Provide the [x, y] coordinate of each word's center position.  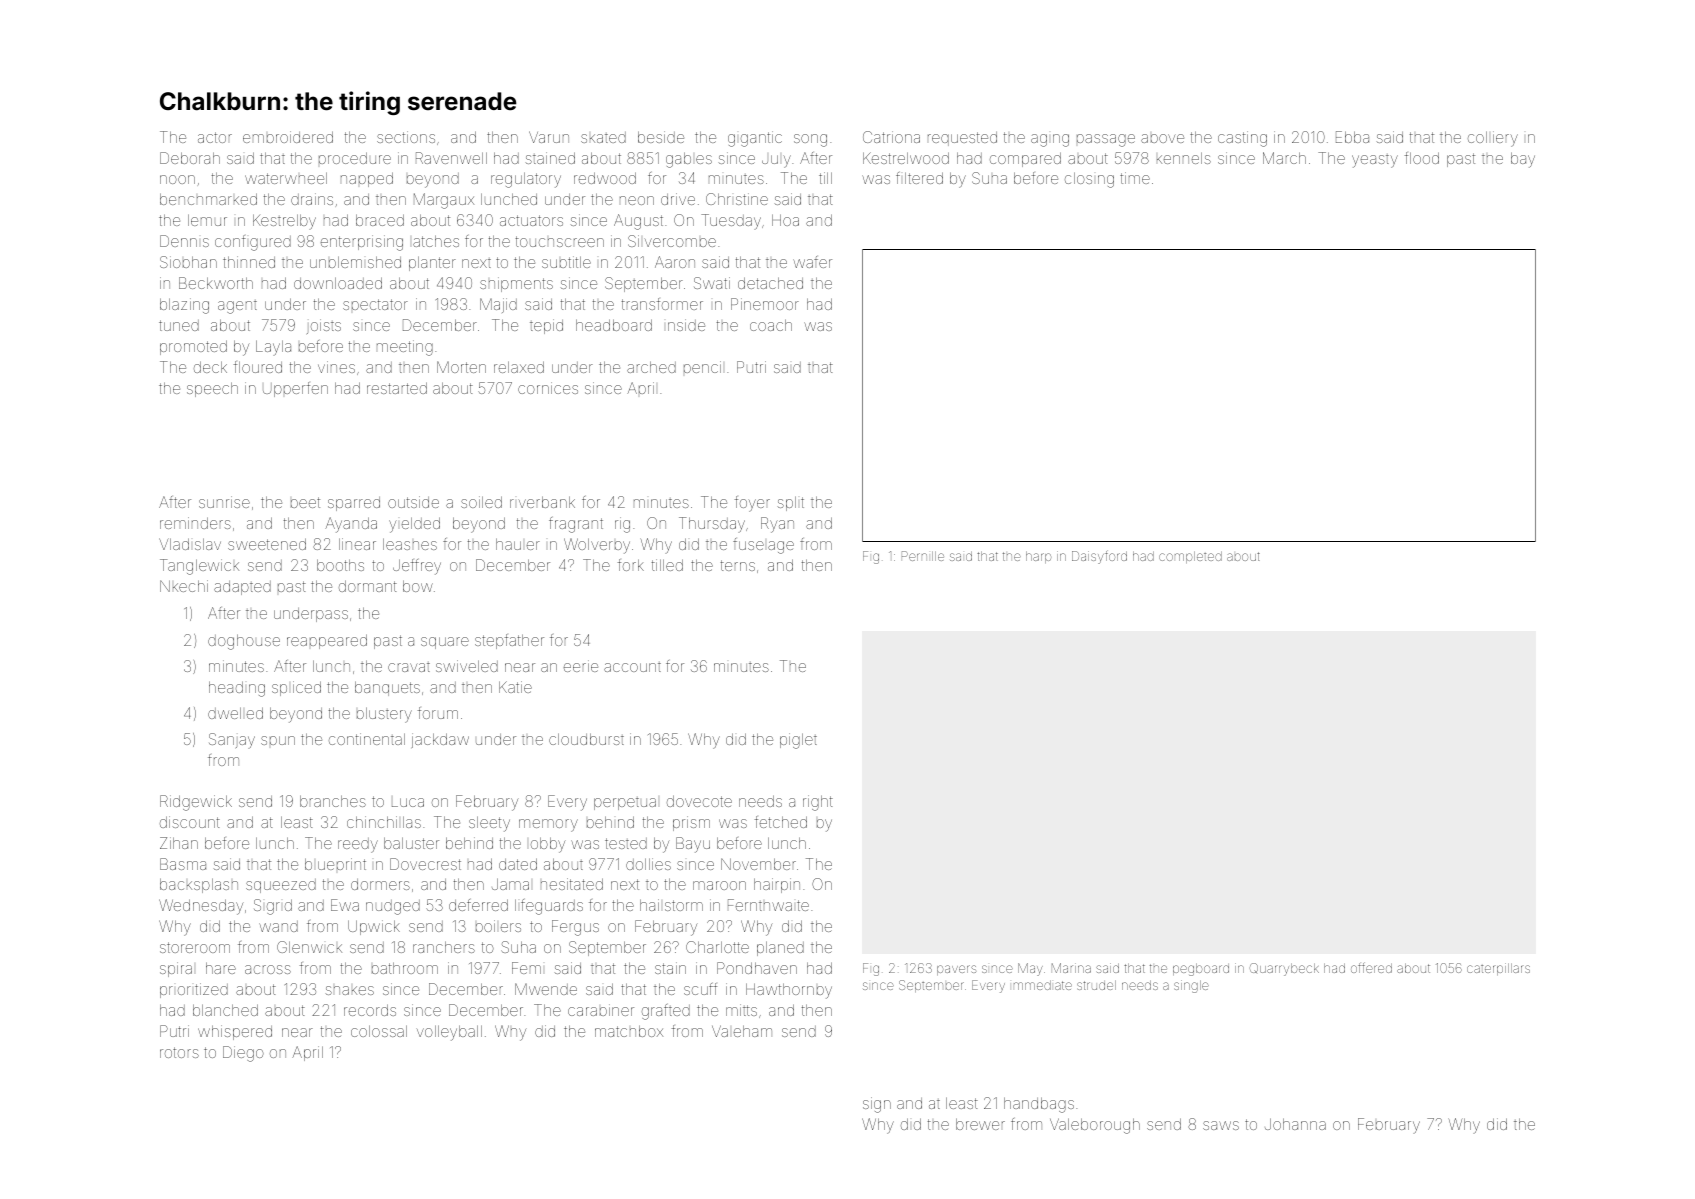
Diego [243, 1054]
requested [962, 139]
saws [1221, 1125]
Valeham [742, 1031]
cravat [409, 667]
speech [212, 389]
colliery [1493, 139]
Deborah [190, 158]
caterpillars [1498, 969]
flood [1422, 158]
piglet [798, 741]
